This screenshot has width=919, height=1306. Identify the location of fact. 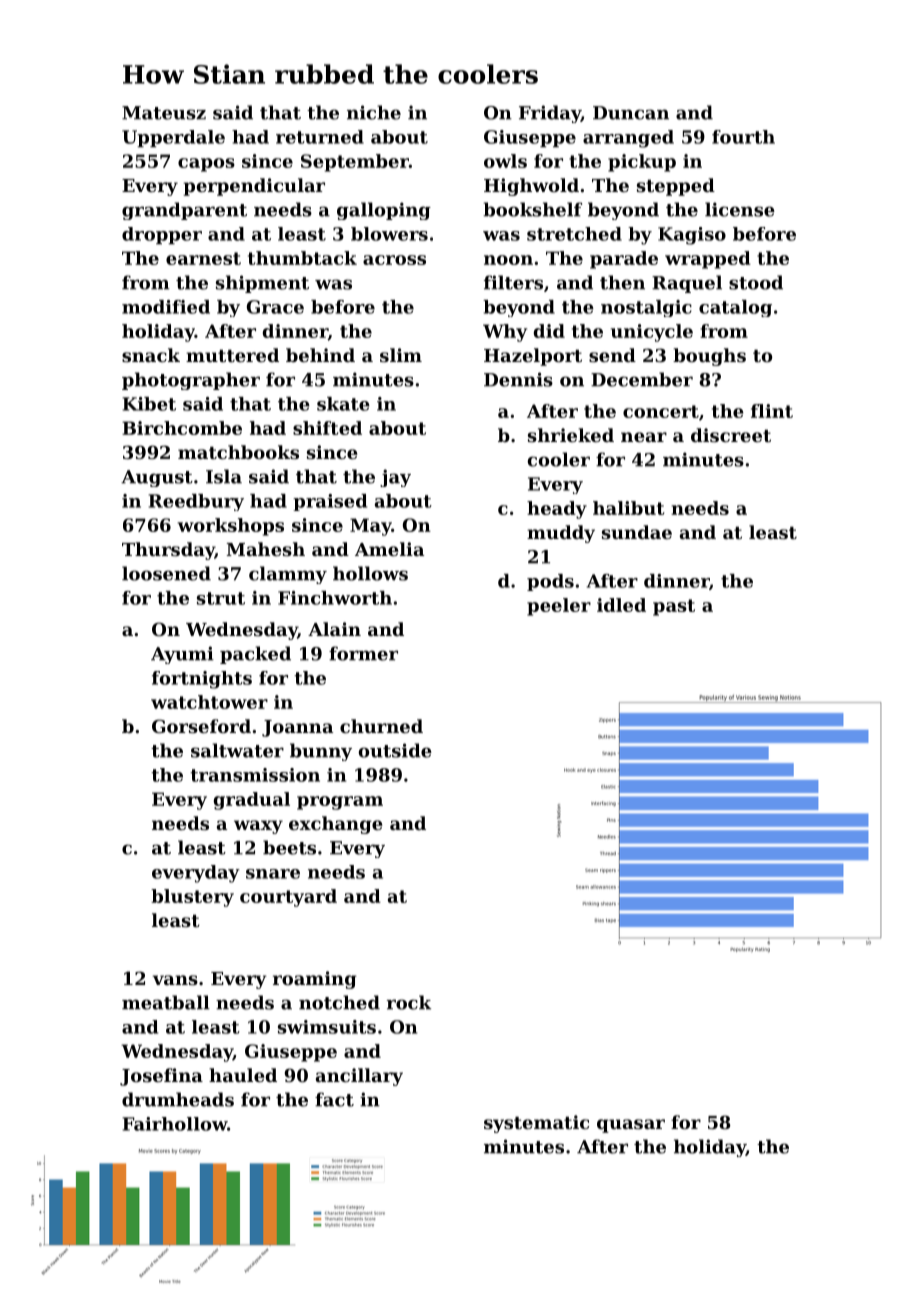
(334, 1099).
